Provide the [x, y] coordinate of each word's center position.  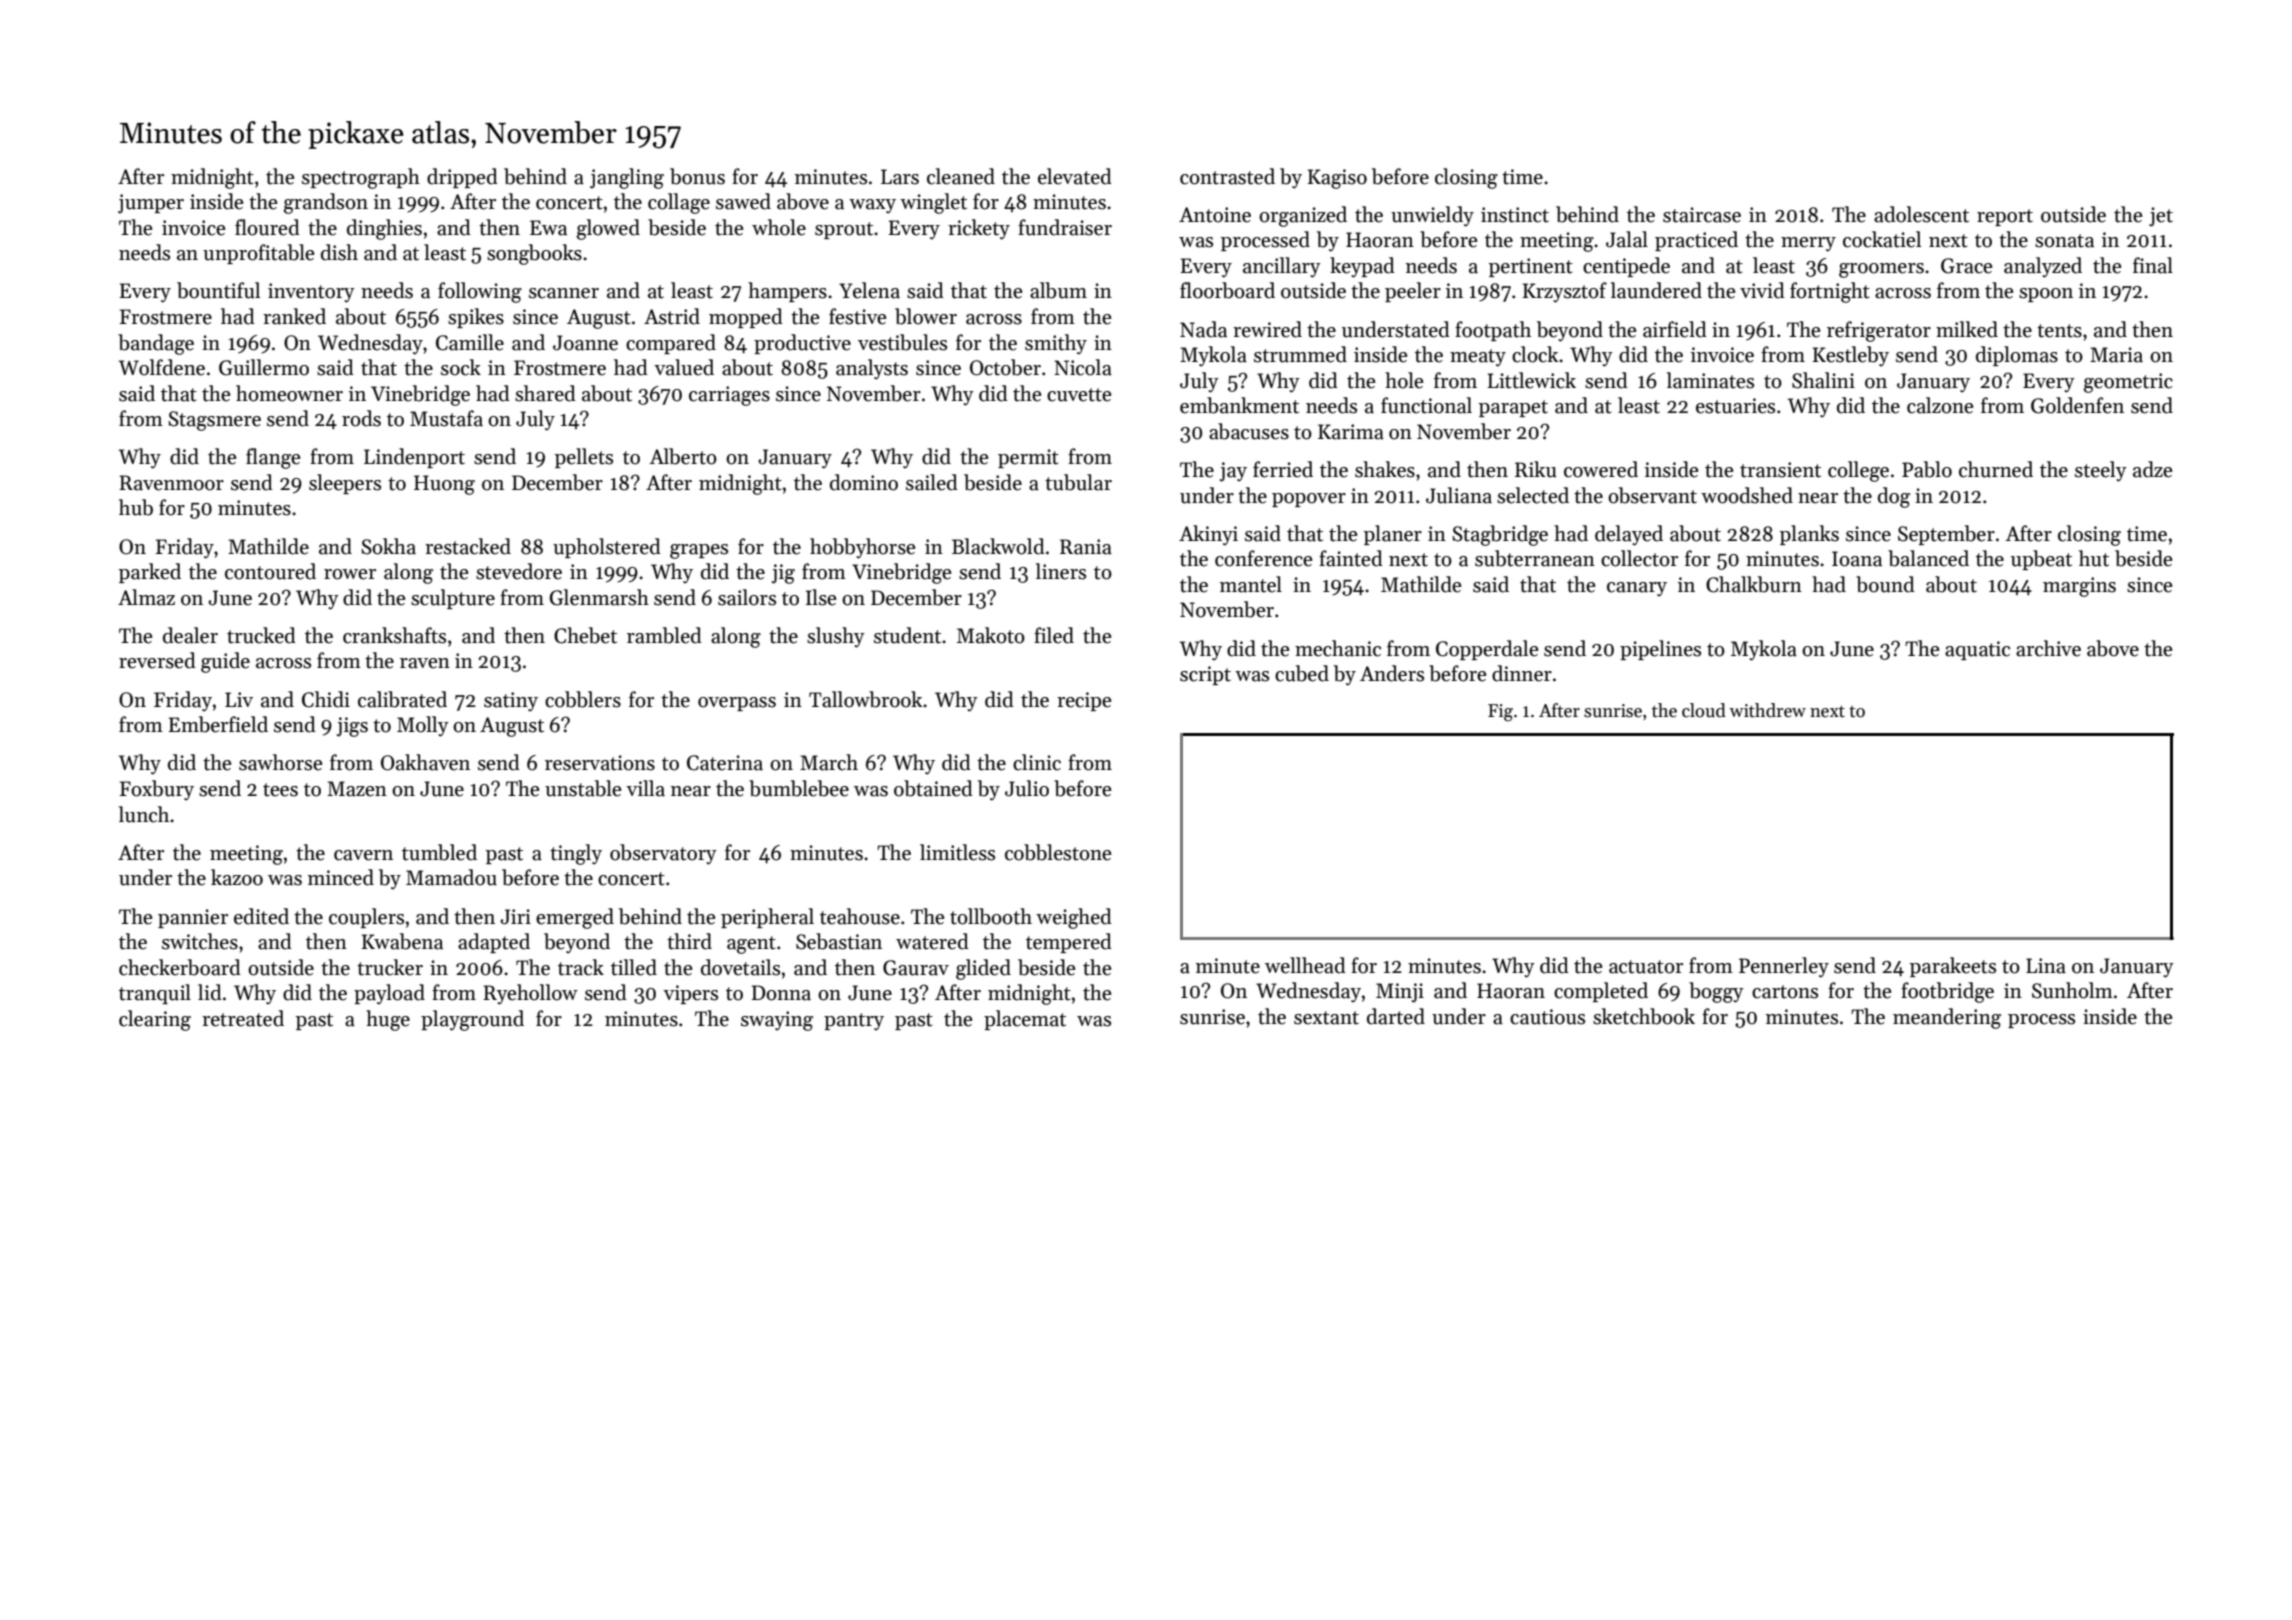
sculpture [453, 599]
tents [2059, 331]
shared [545, 393]
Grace [1966, 266]
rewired [1267, 329]
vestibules [902, 342]
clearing [155, 1020]
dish [339, 252]
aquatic [1977, 650]
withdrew [1767, 710]
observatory [663, 854]
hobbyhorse [862, 548]
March [829, 762]
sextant [1326, 1018]
